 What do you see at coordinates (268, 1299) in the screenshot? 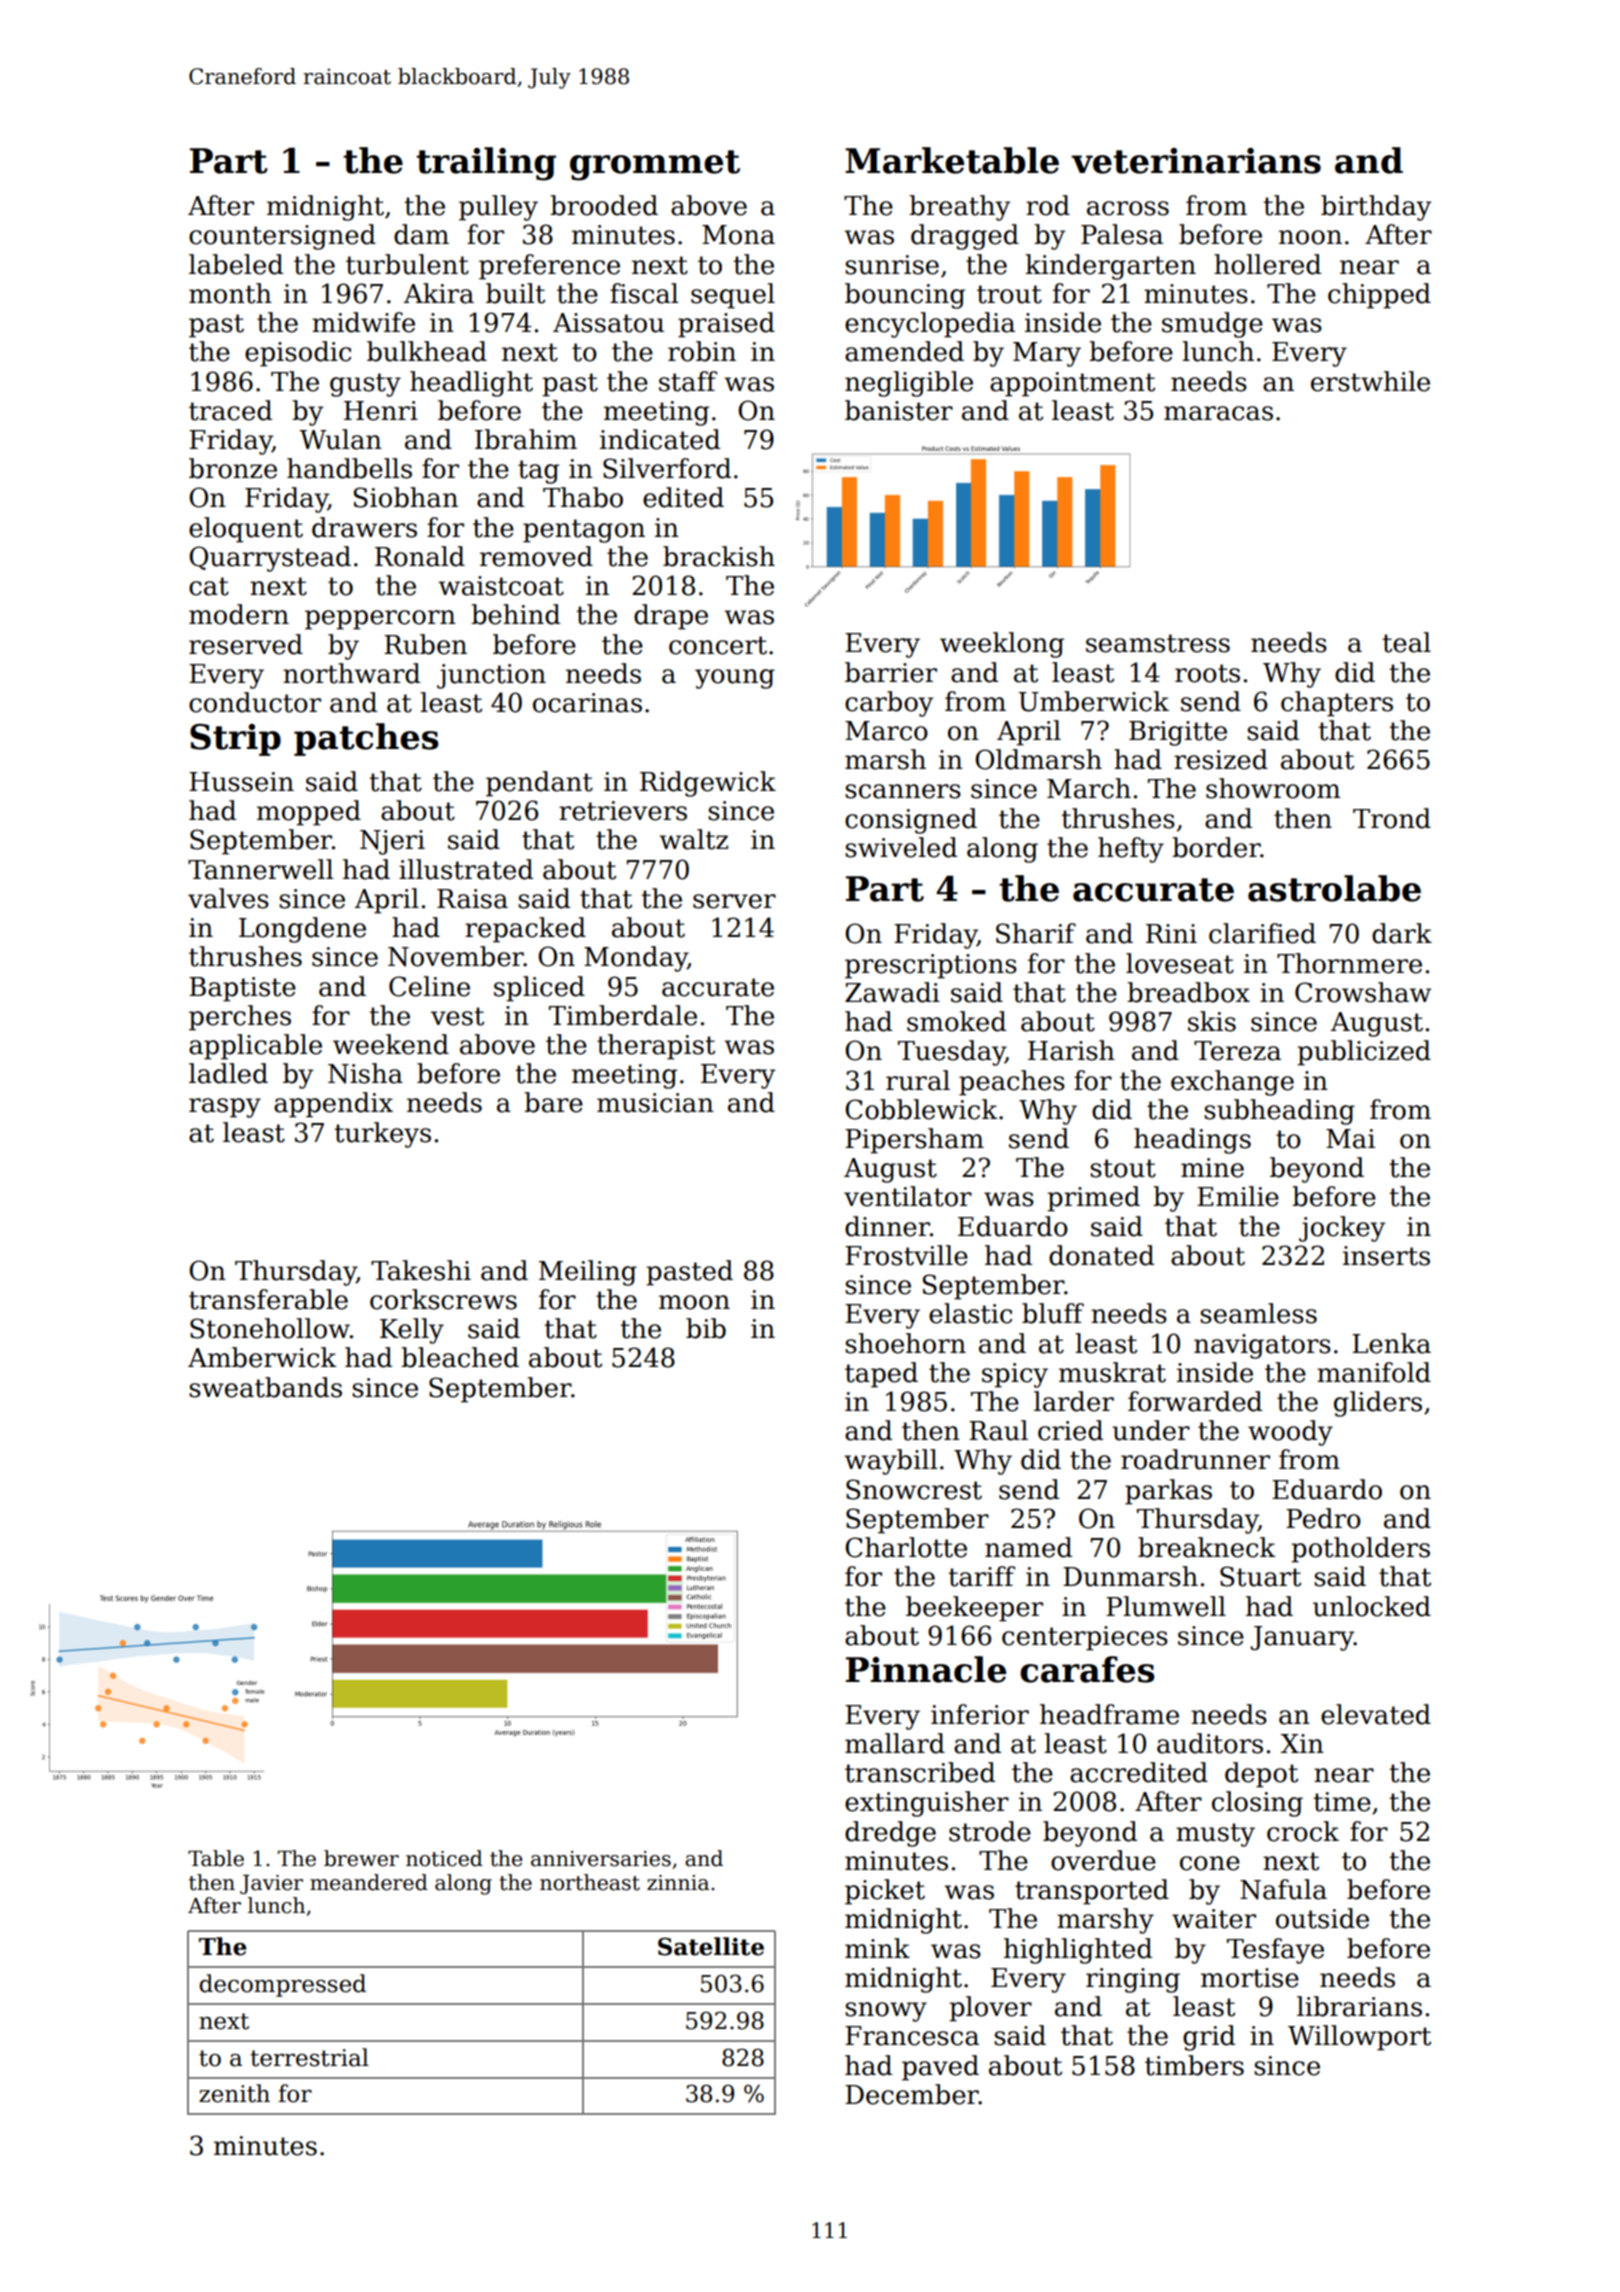
I see `transferable` at bounding box center [268, 1299].
